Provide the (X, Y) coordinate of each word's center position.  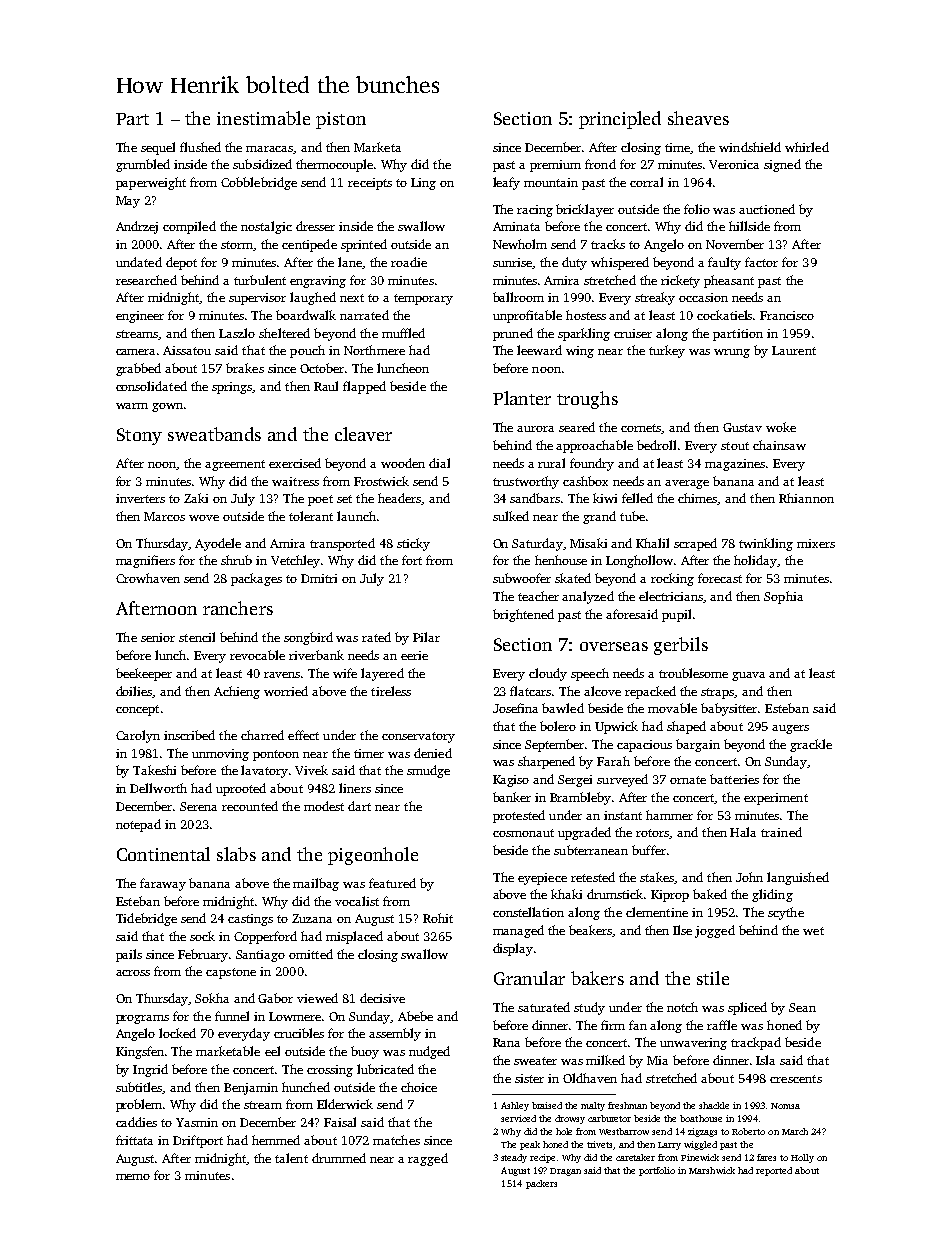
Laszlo (237, 333)
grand (599, 517)
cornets (641, 429)
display (513, 949)
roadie (409, 262)
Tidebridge (146, 919)
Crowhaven (148, 578)
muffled (403, 333)
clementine (657, 912)
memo (133, 1177)
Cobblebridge (259, 183)
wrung (732, 353)
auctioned (767, 209)
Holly (802, 1158)
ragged (428, 1159)
